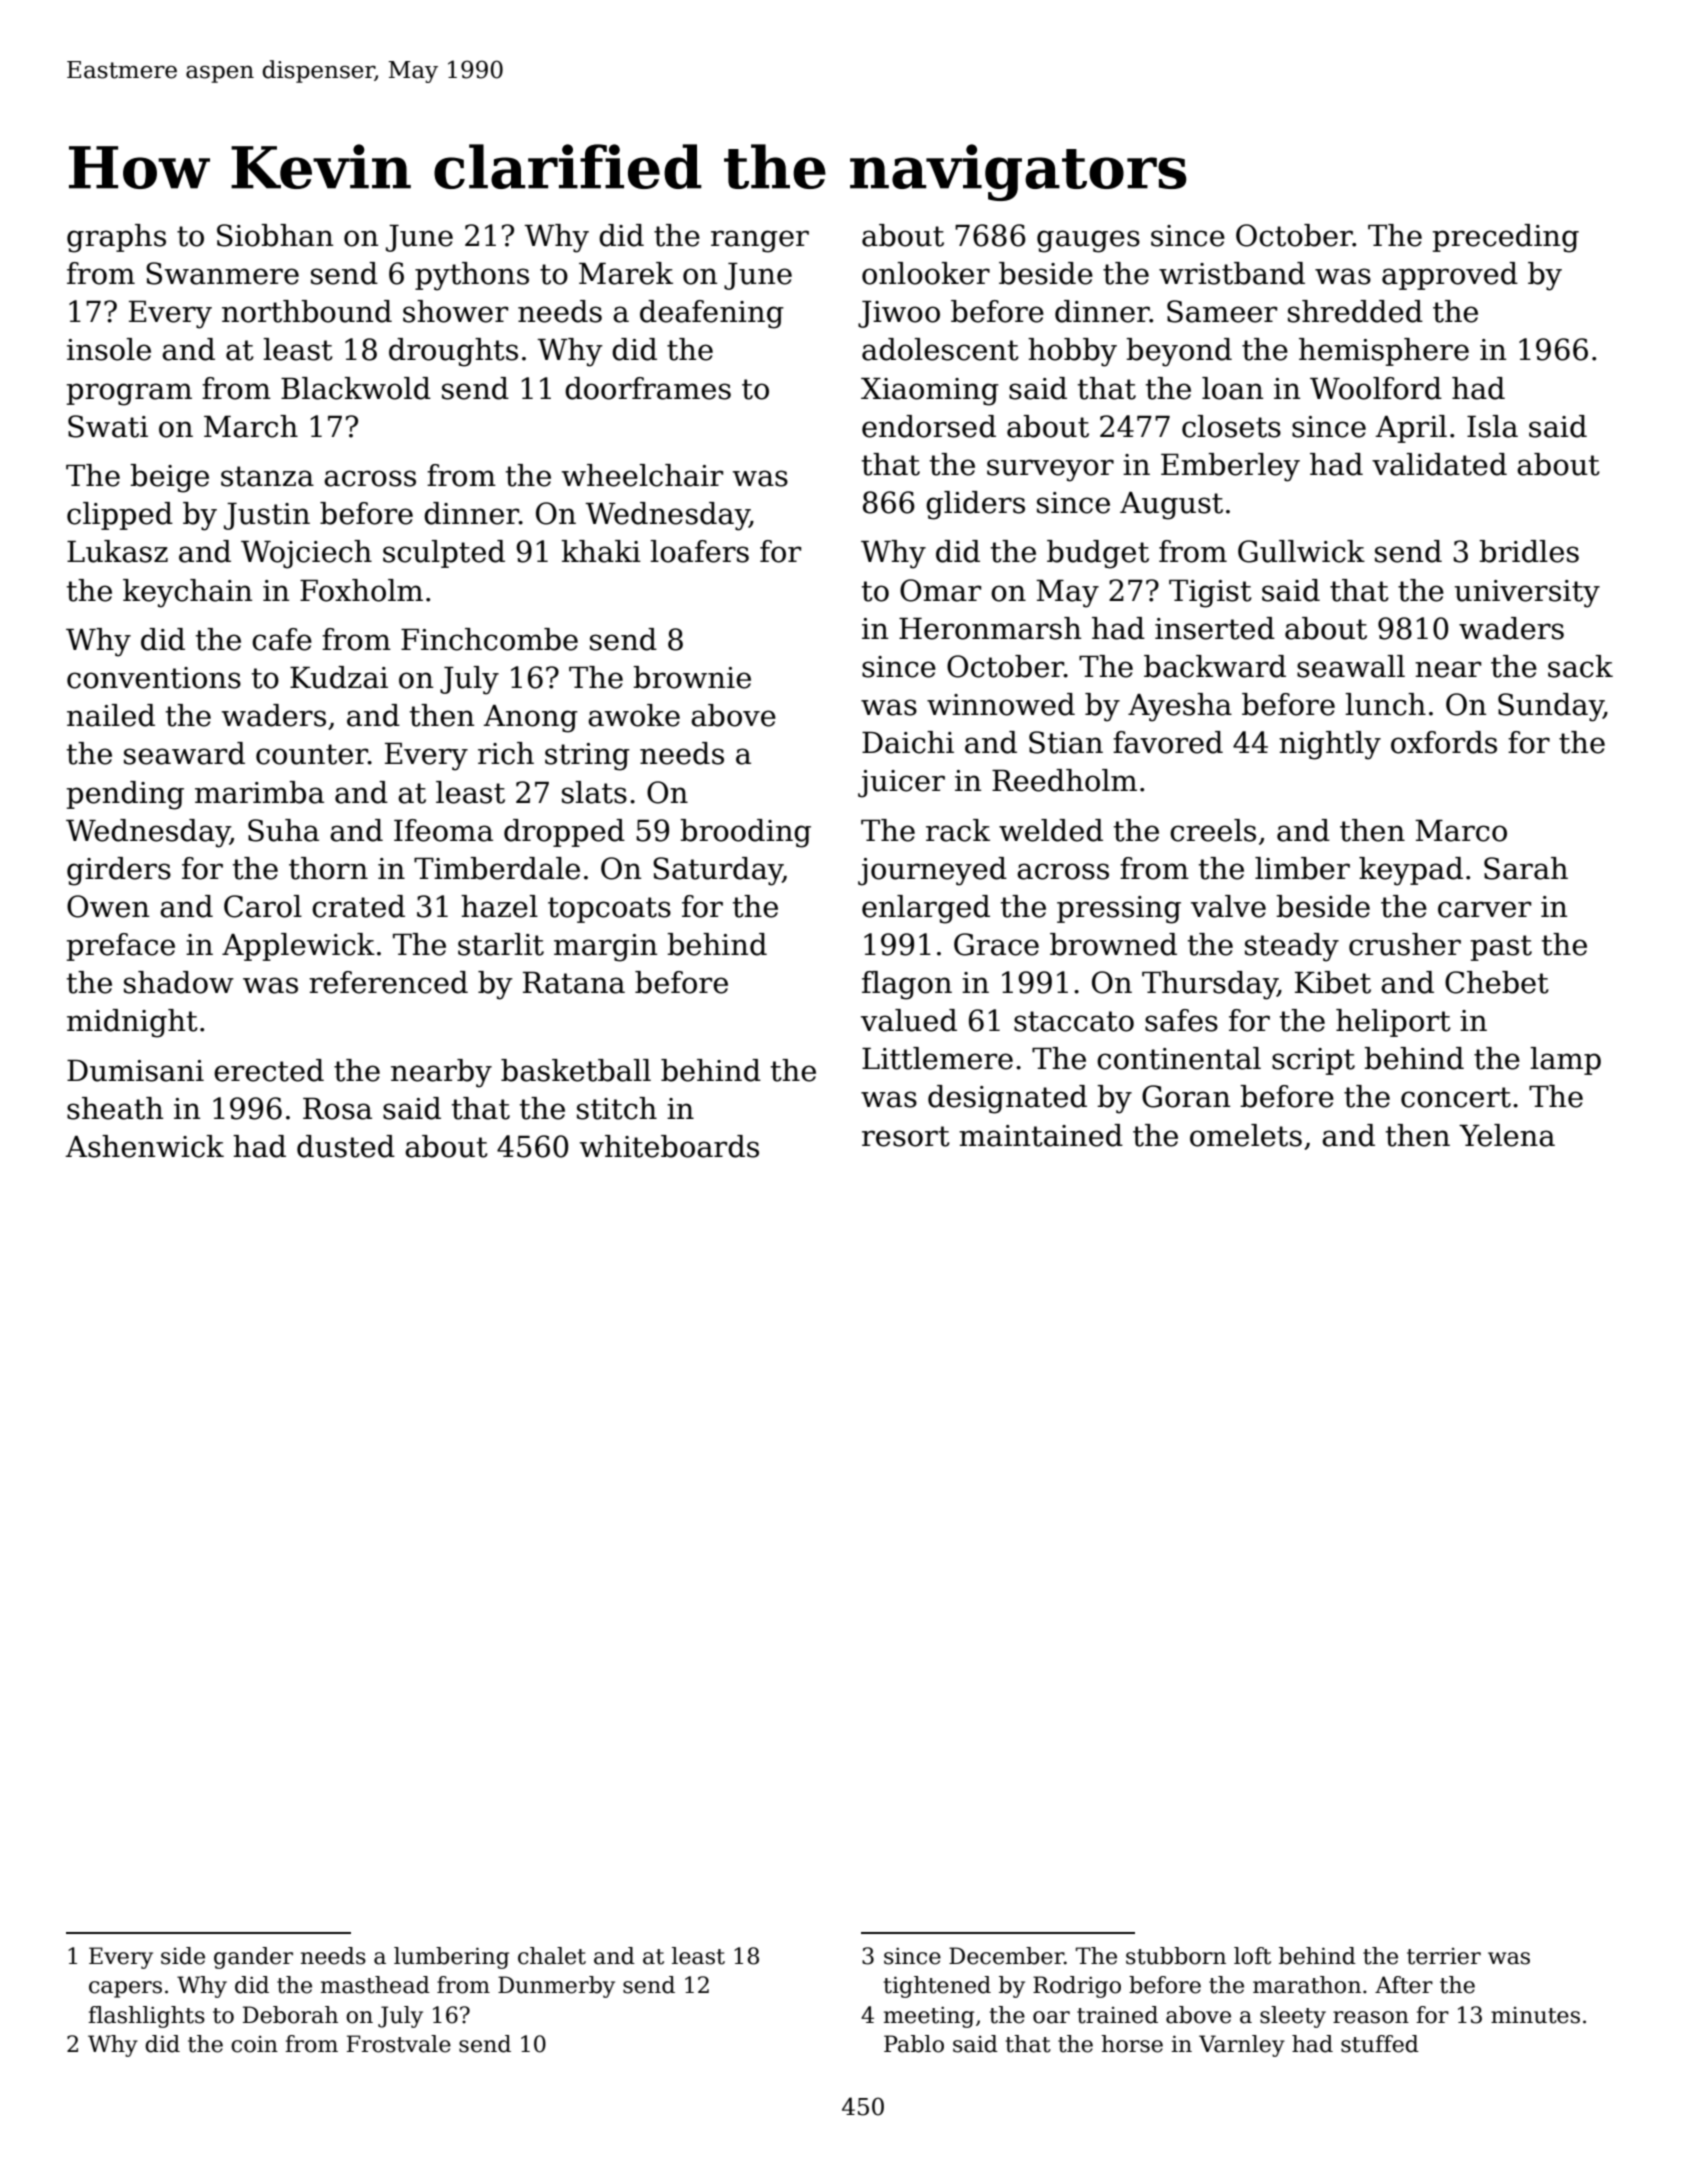 This page has height=2178, width=1683. I want to click on terrier, so click(1444, 1956).
